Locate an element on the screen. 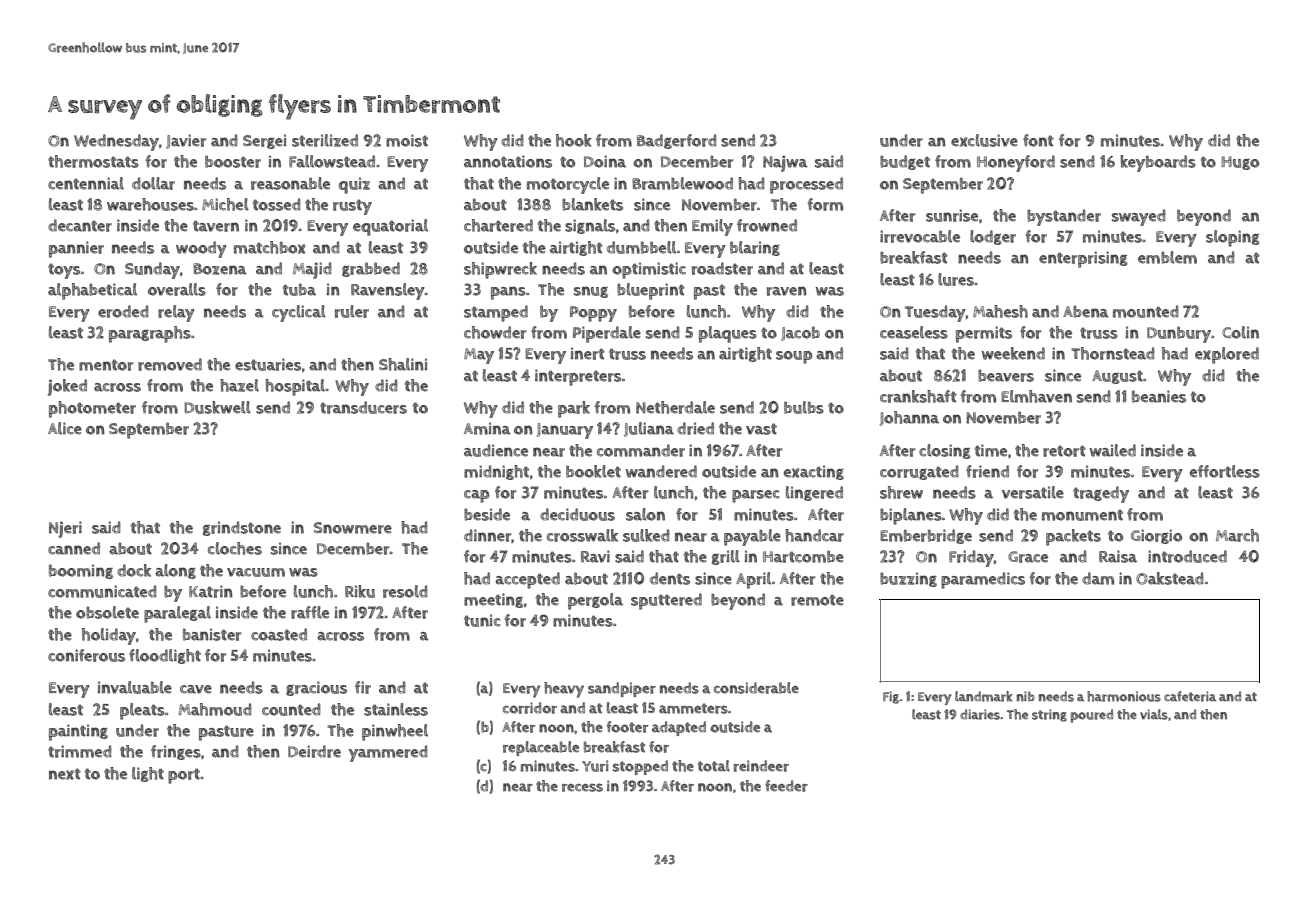  Hugo is located at coordinates (1240, 163).
